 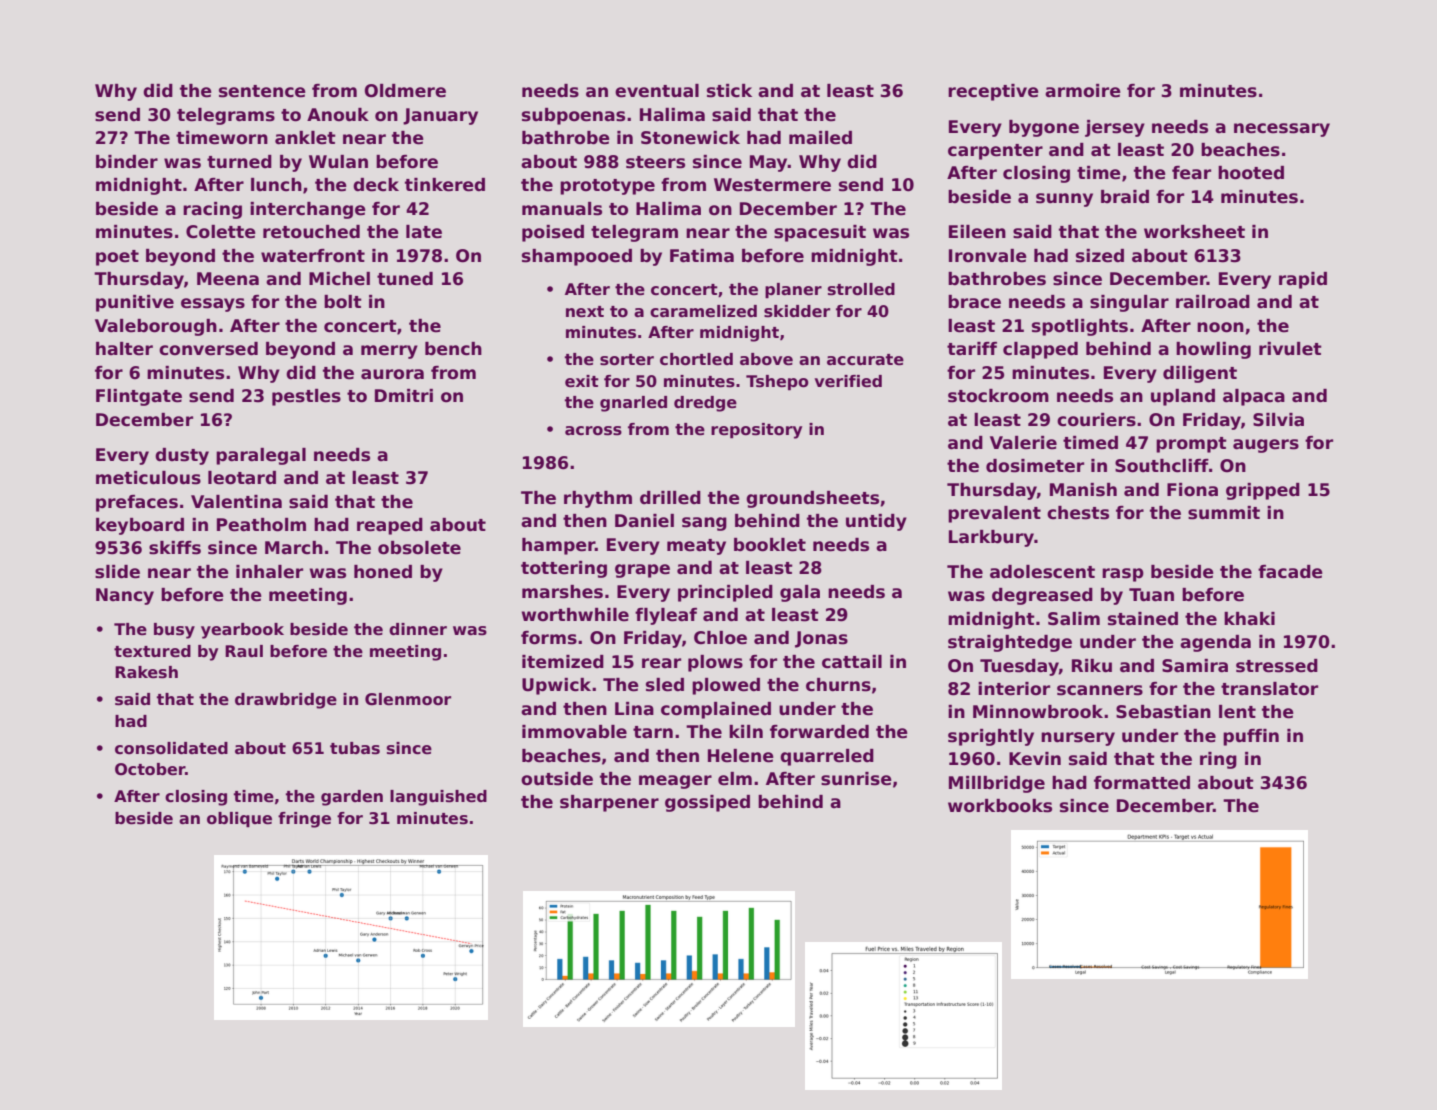 I want to click on rasp, so click(x=1123, y=575).
